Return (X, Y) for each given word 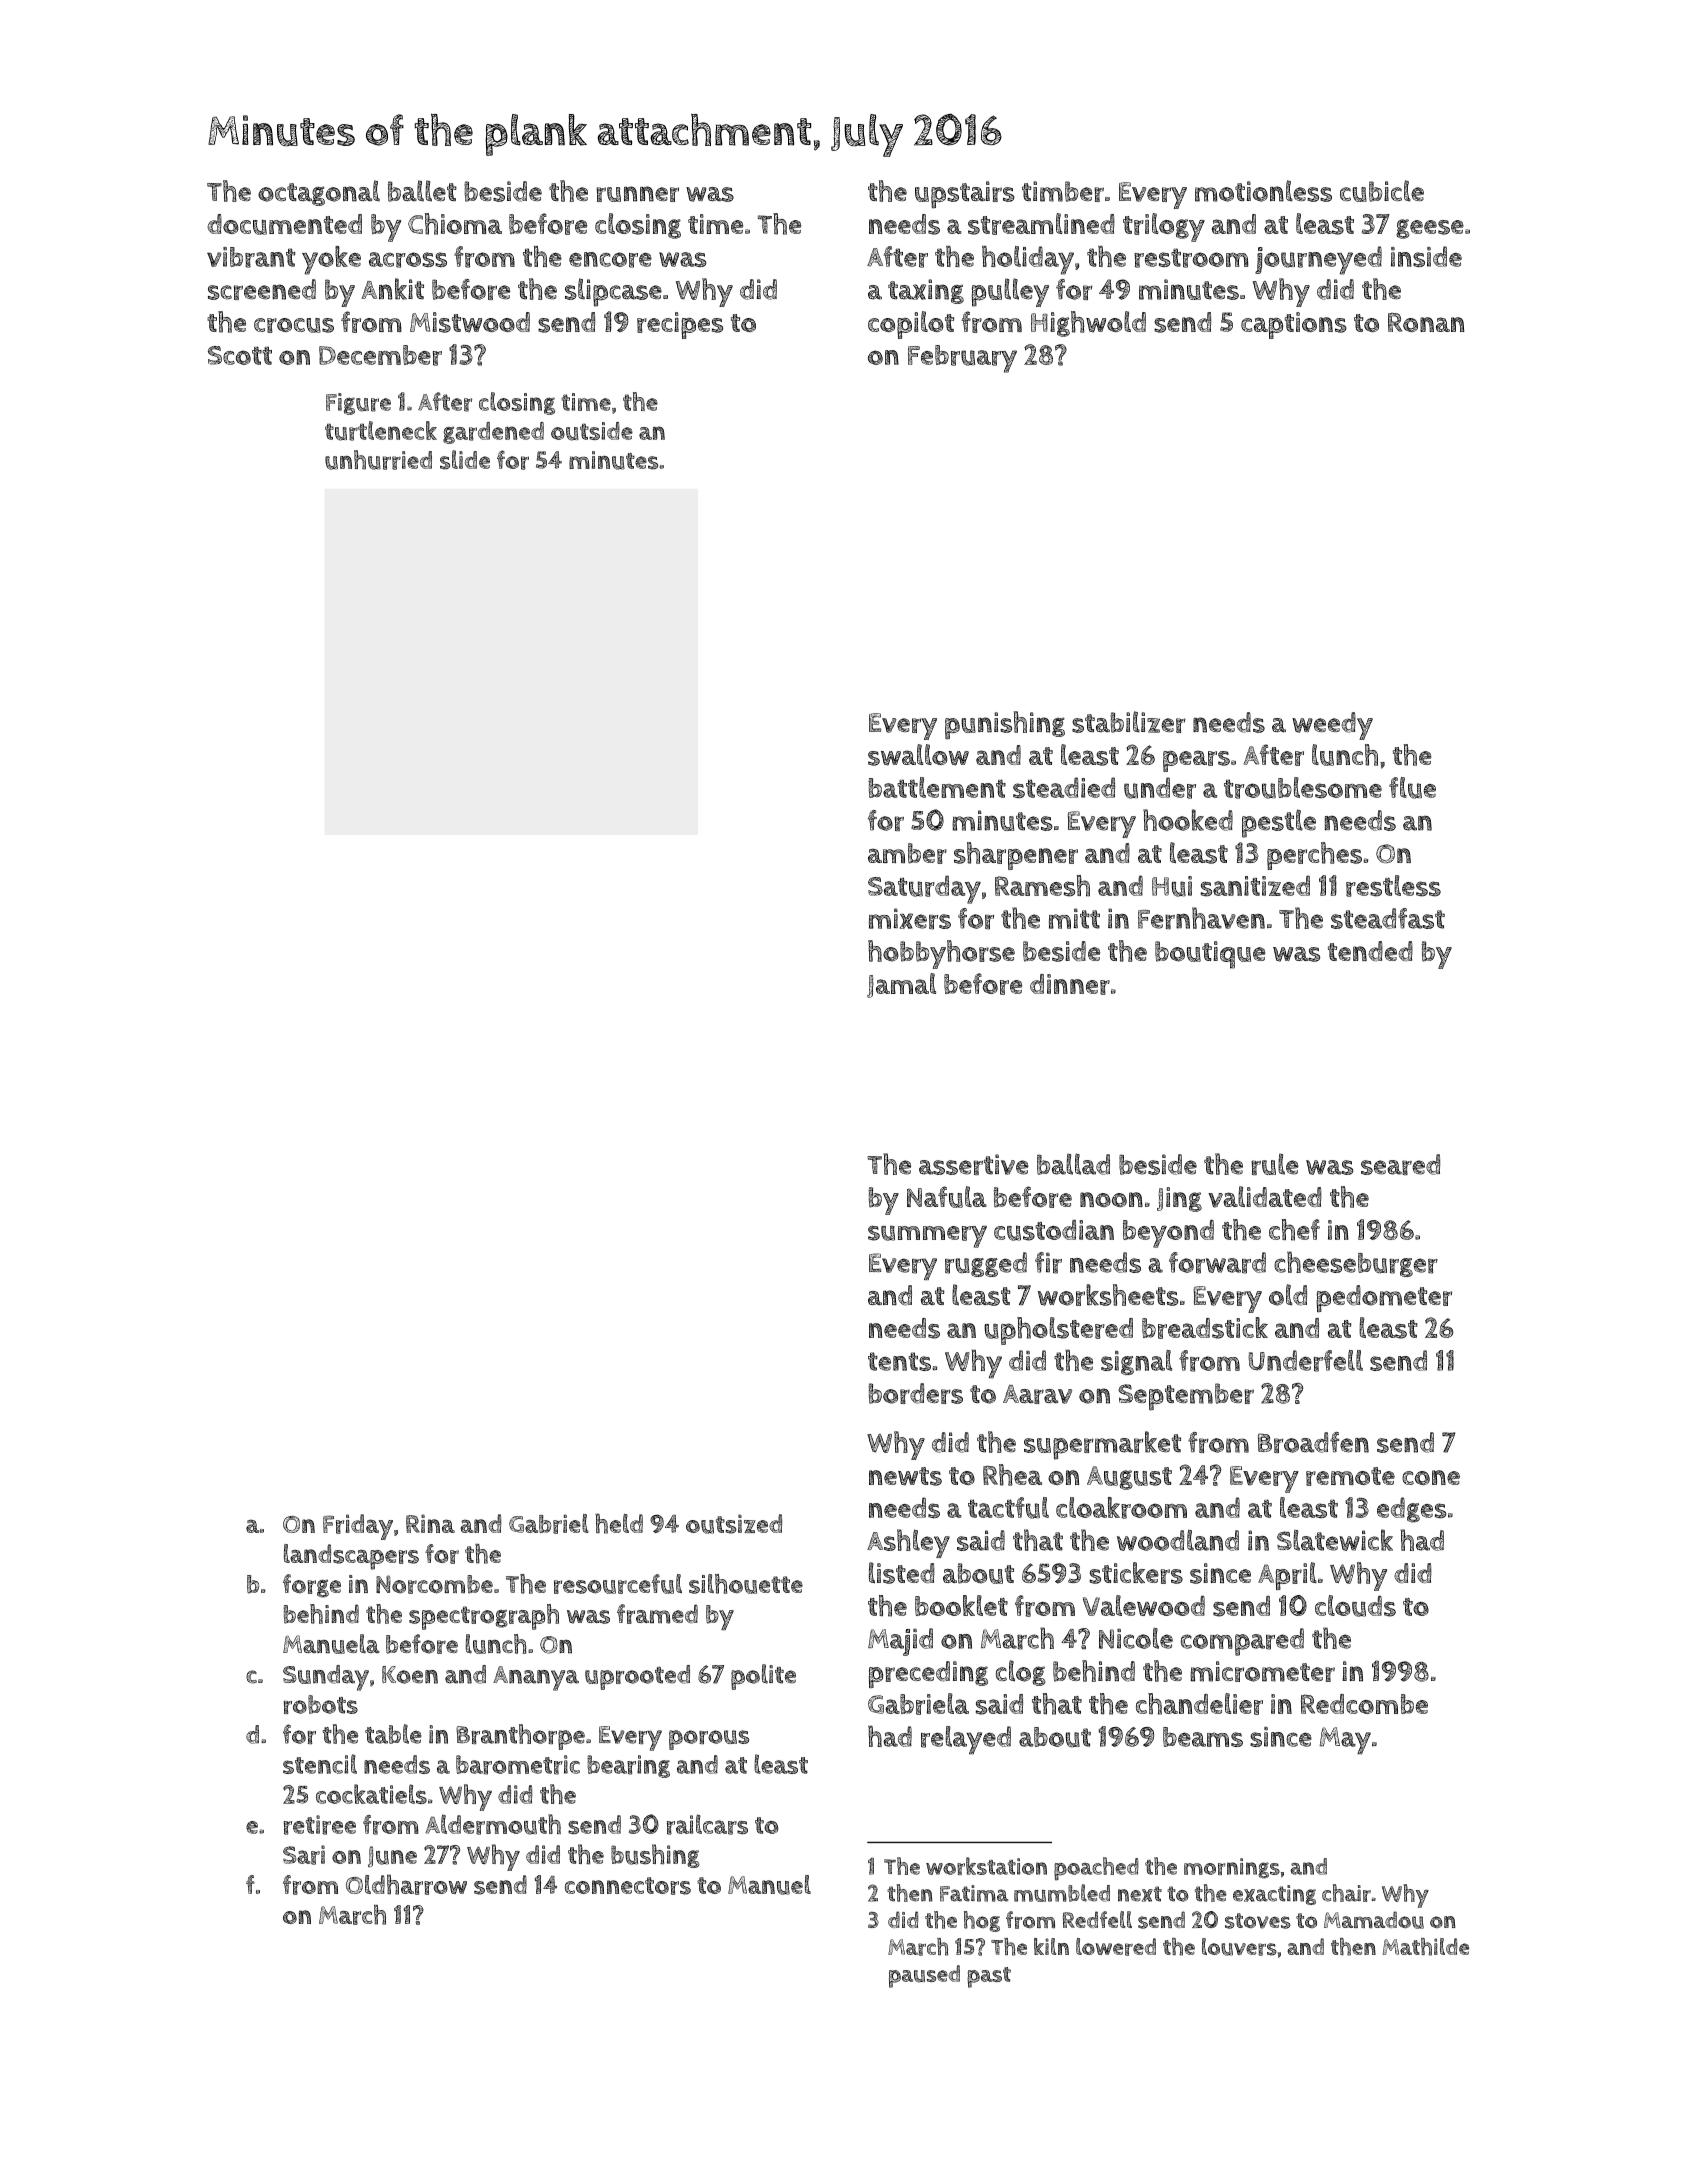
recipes (680, 325)
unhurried (378, 460)
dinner (1070, 984)
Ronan (1426, 322)
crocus (294, 325)
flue (1412, 788)
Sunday (326, 1678)
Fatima (974, 1893)
